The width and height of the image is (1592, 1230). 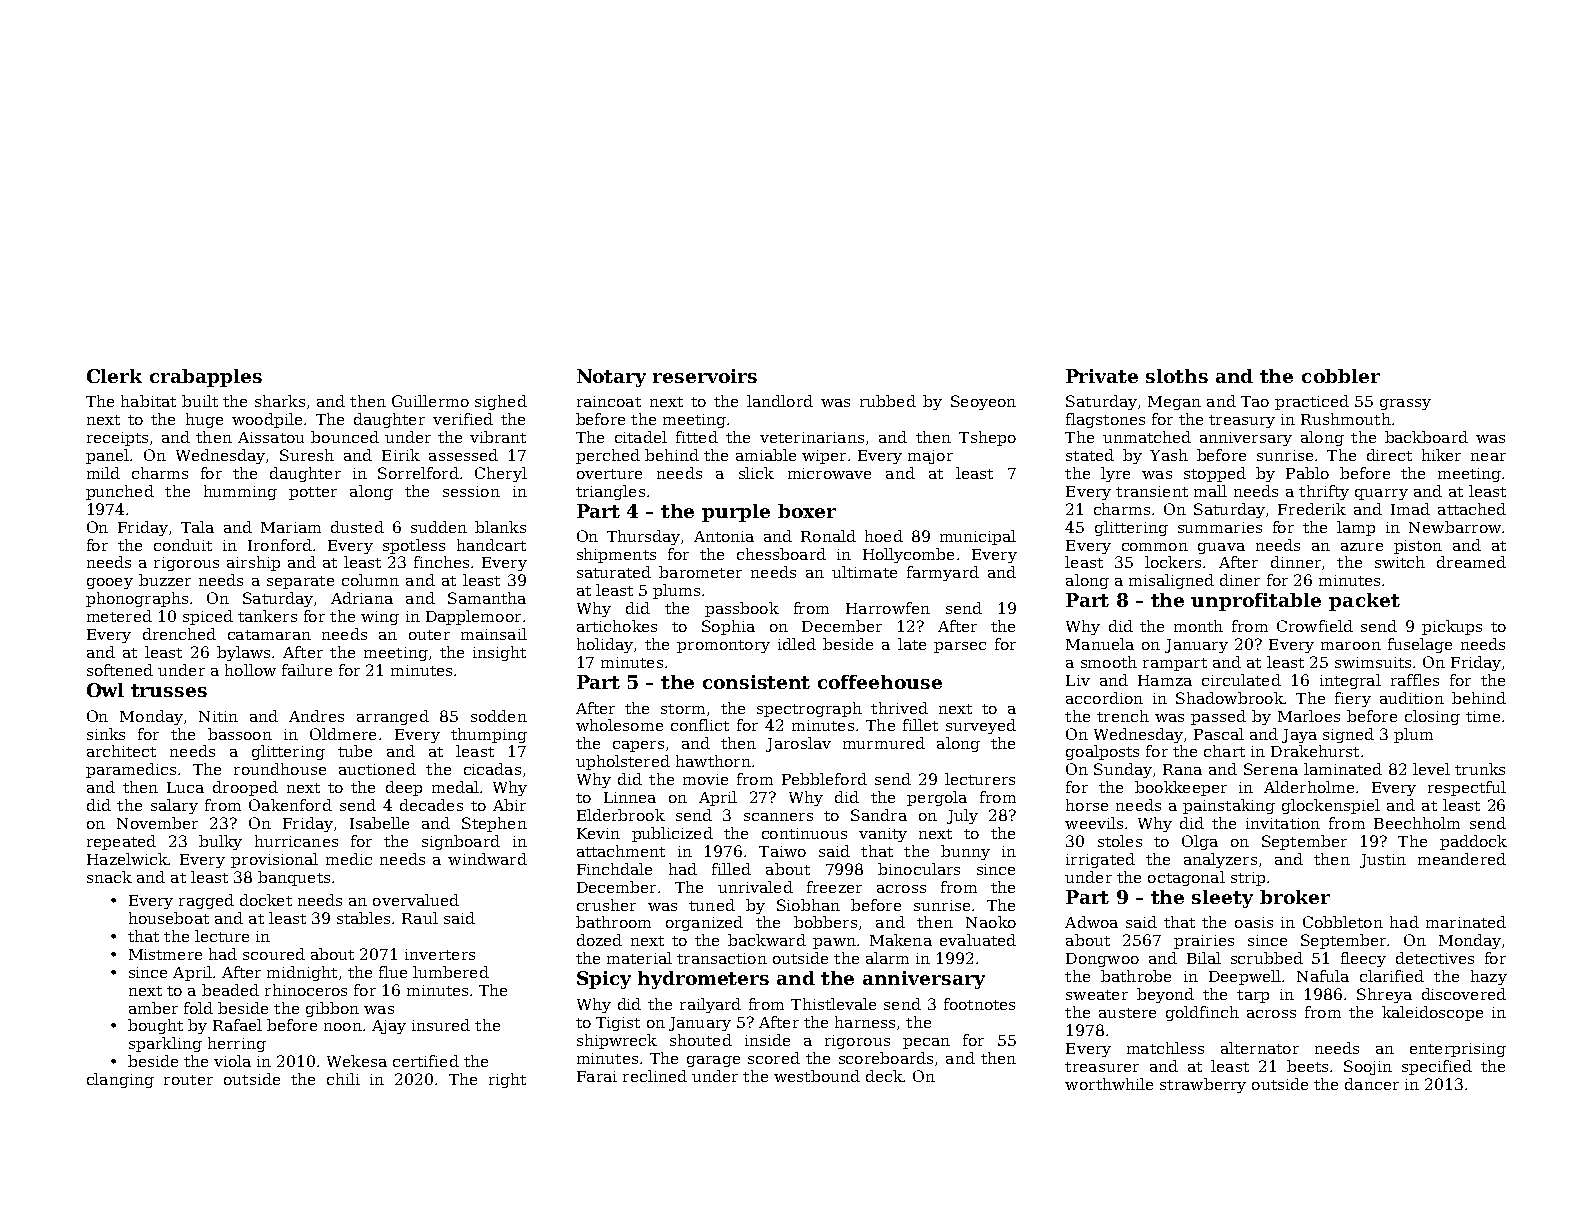 I want to click on softened, so click(x=120, y=670).
